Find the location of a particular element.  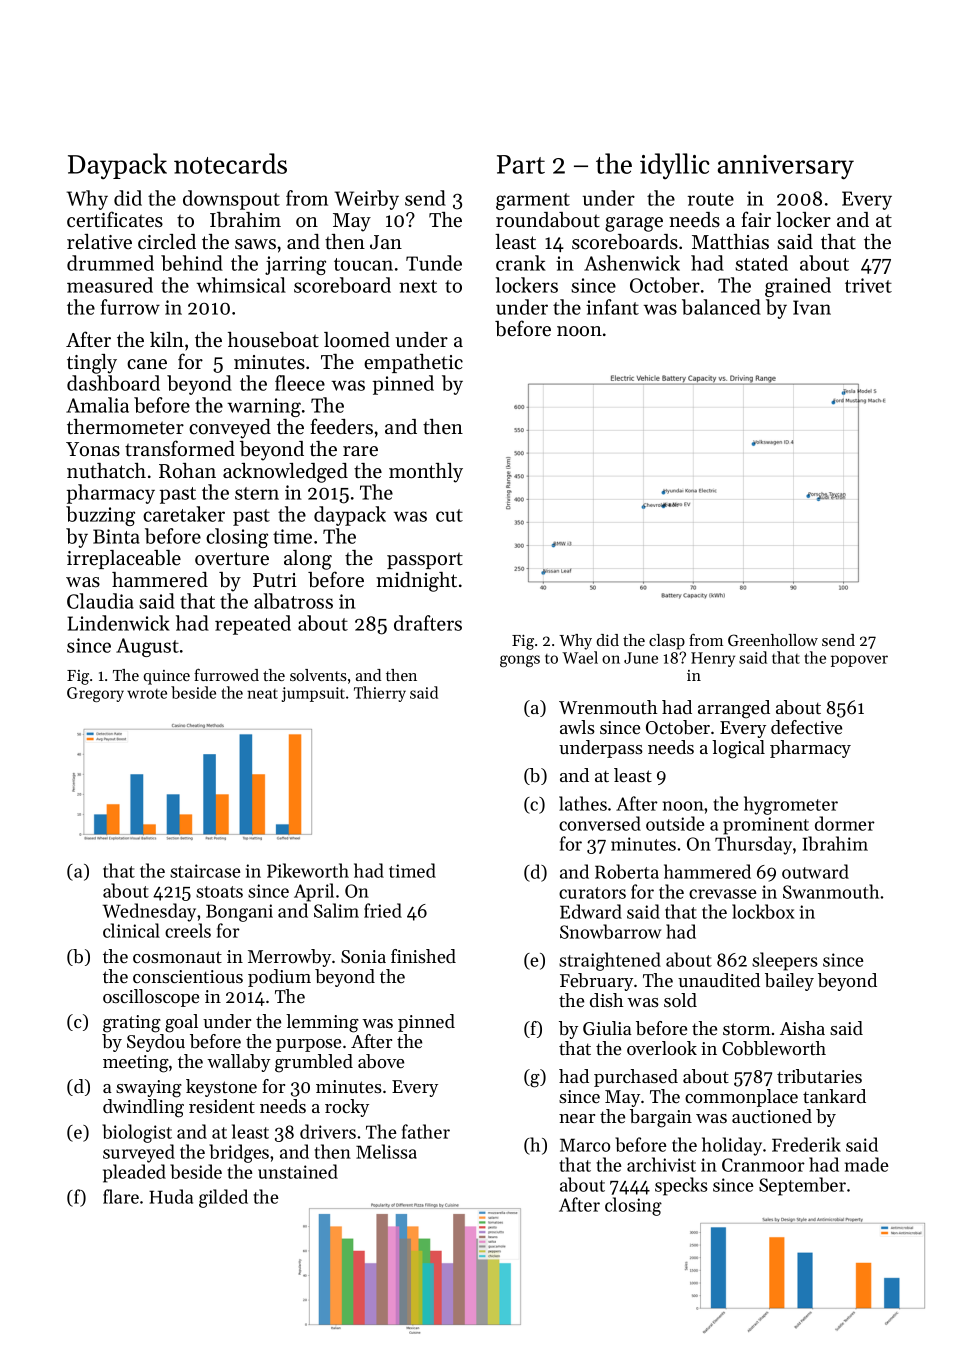

garage is located at coordinates (634, 224).
